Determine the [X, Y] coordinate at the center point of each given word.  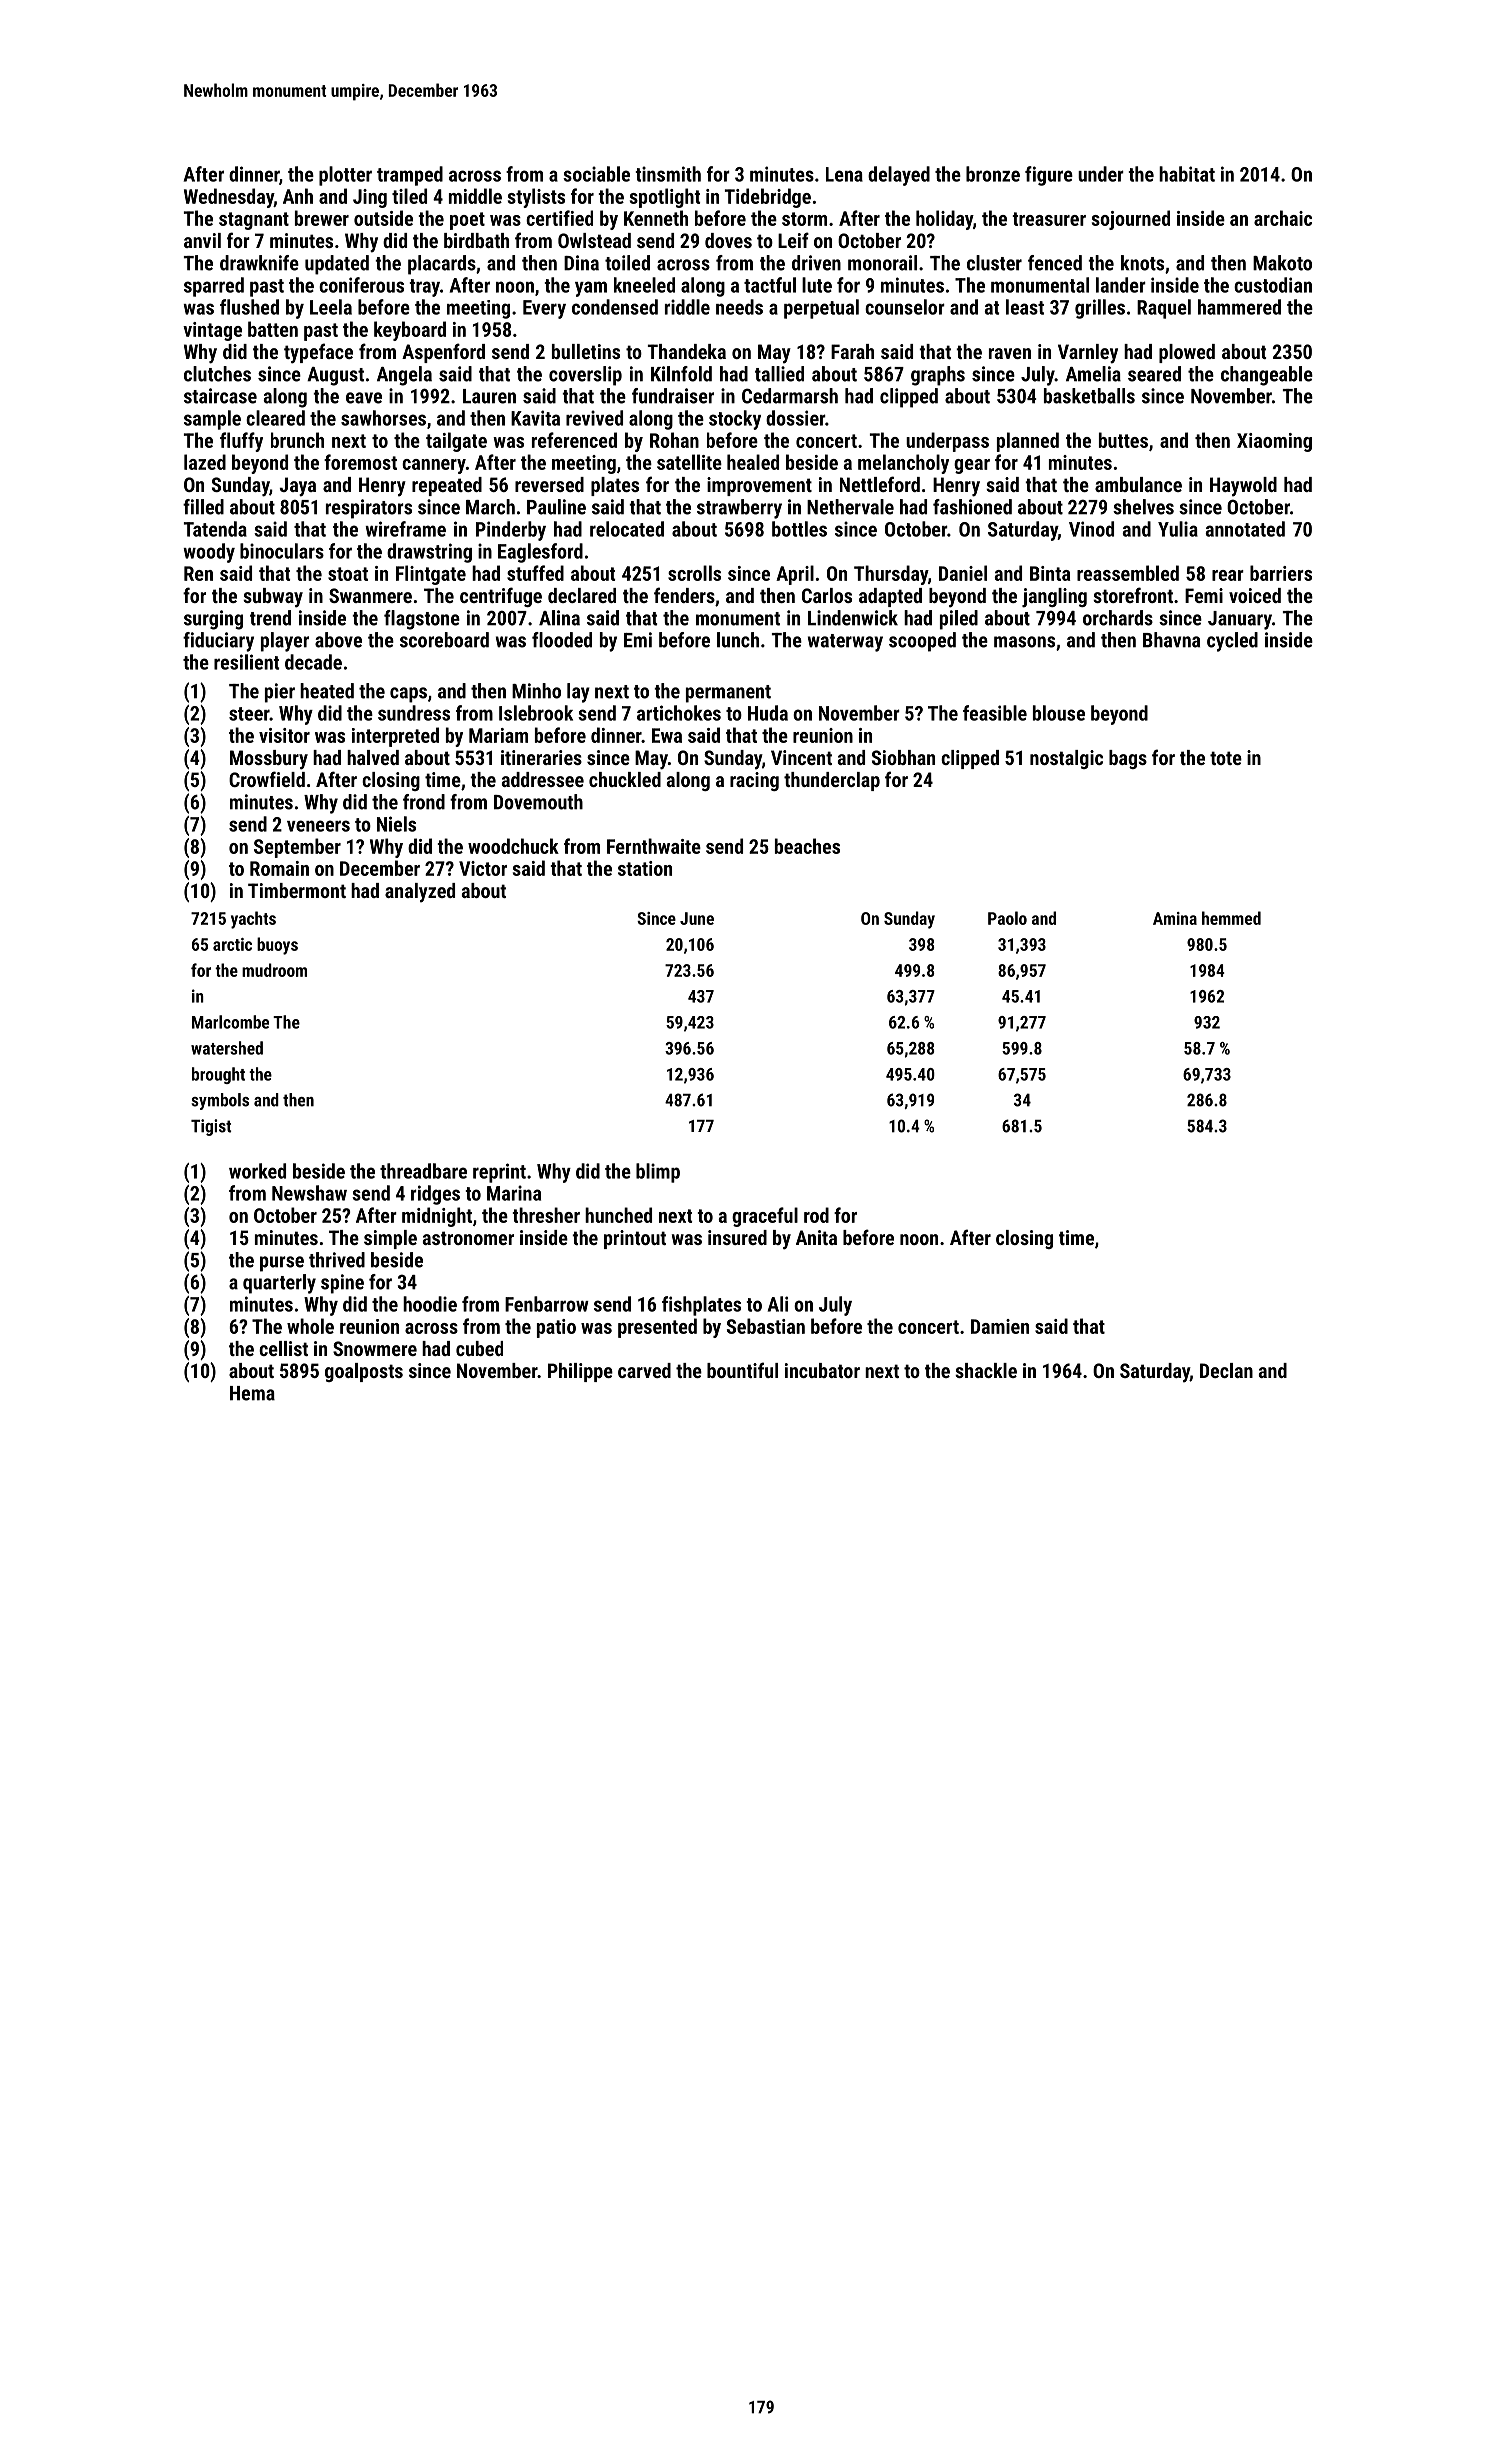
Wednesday [229, 198]
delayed [899, 176]
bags [1128, 759]
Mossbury [269, 760]
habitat [1187, 174]
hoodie [430, 1304]
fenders [684, 595]
